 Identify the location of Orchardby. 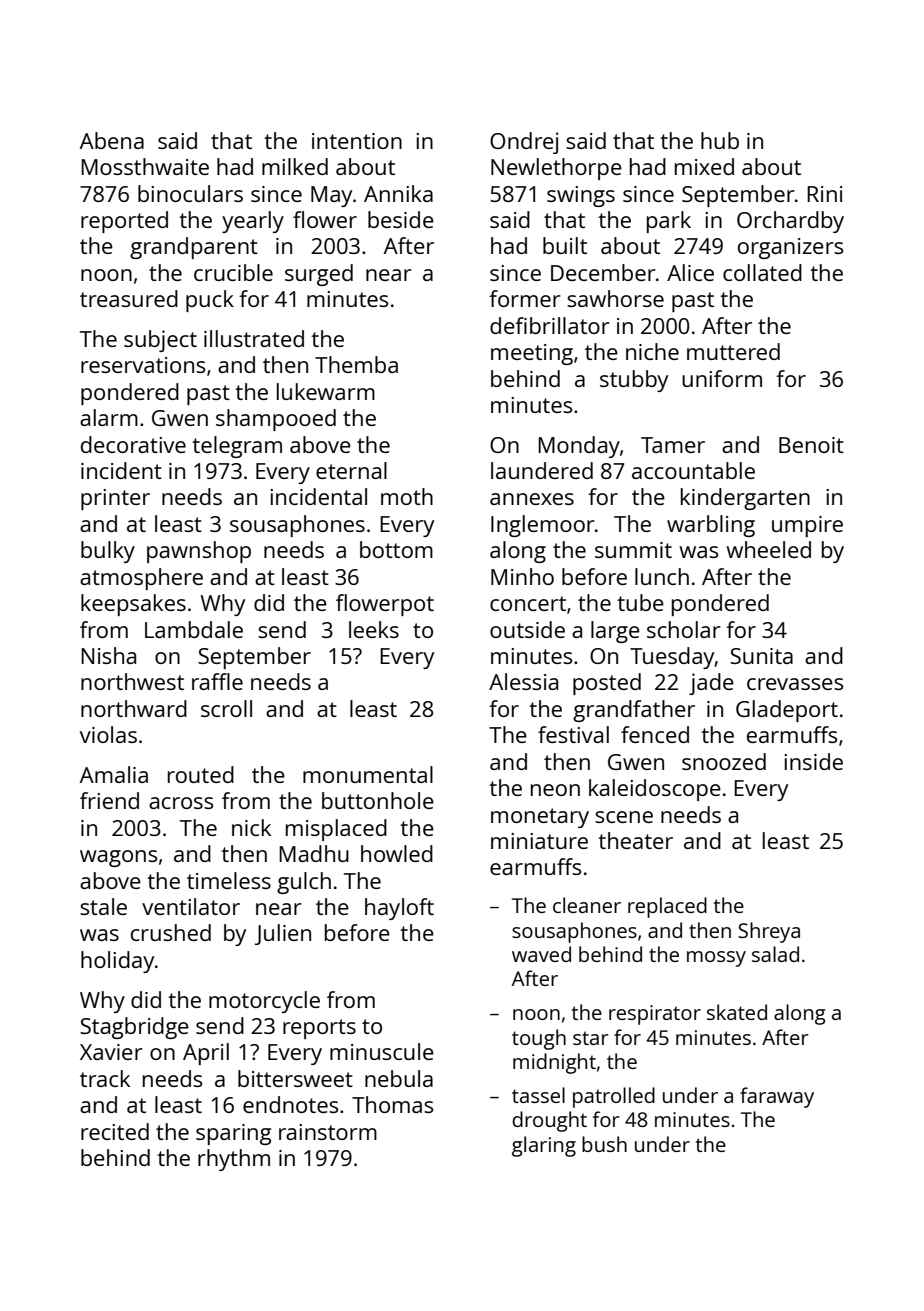
(790, 222).
